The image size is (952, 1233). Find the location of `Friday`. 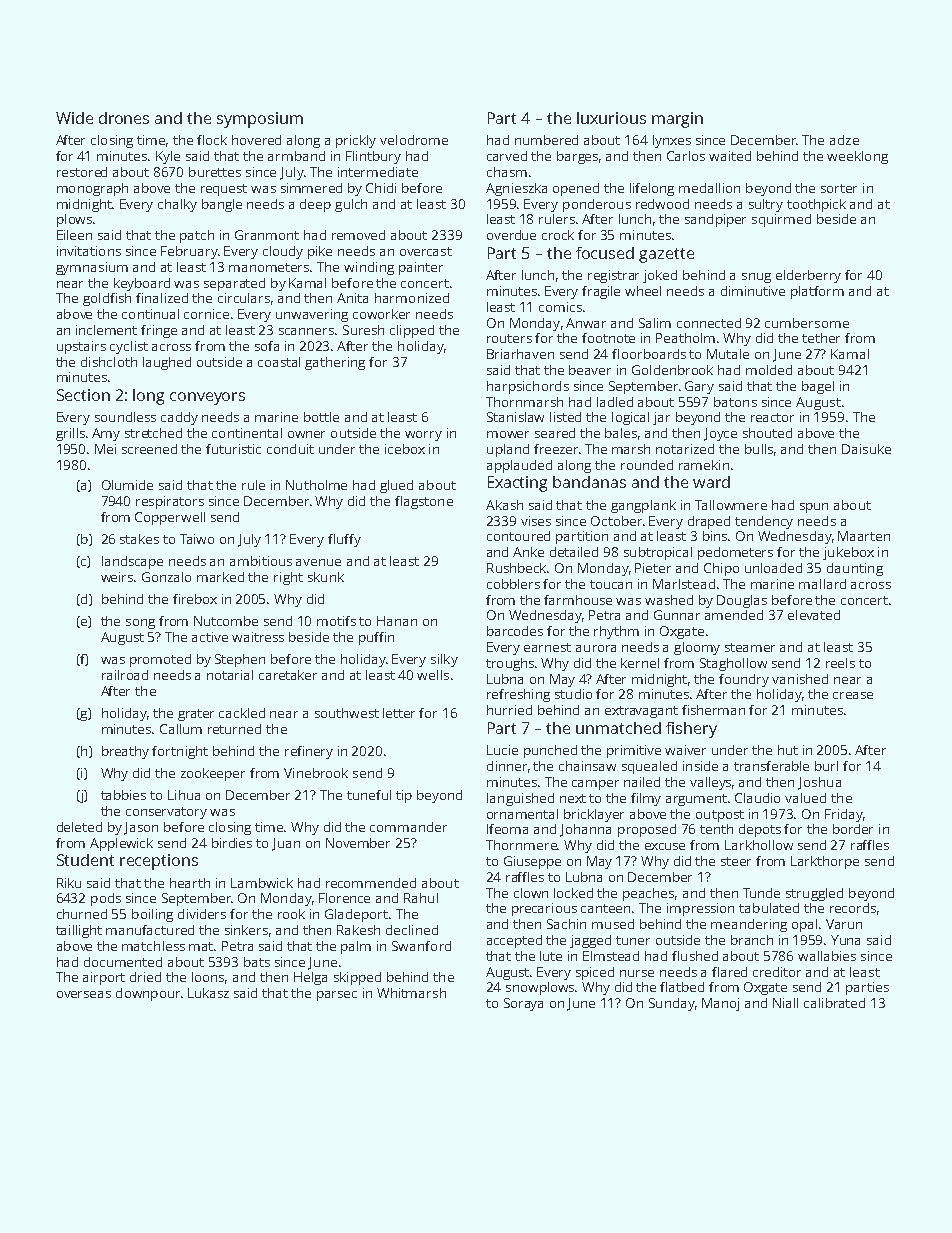

Friday is located at coordinates (844, 815).
